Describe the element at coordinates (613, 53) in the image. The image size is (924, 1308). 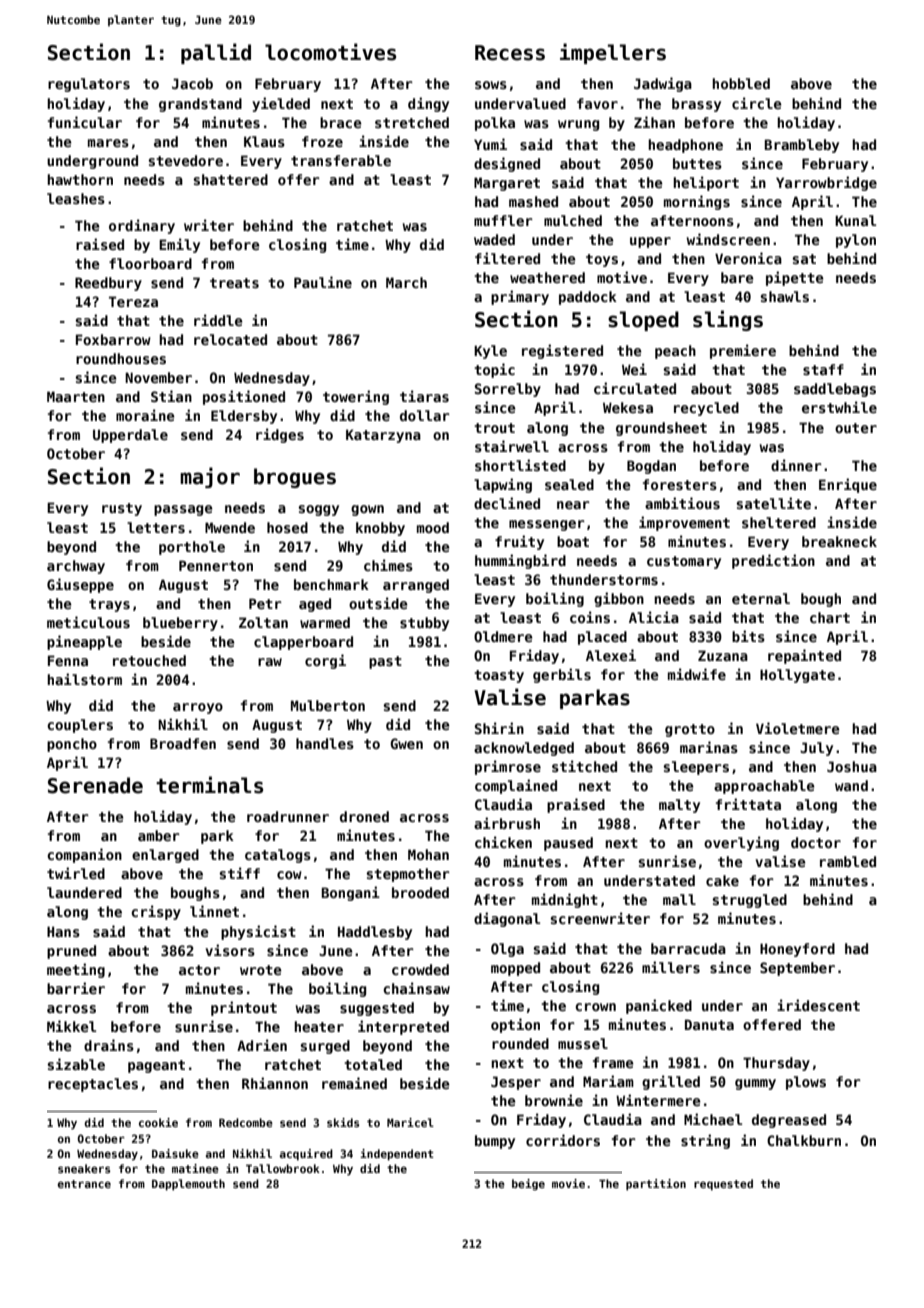
I see `impellers` at that location.
